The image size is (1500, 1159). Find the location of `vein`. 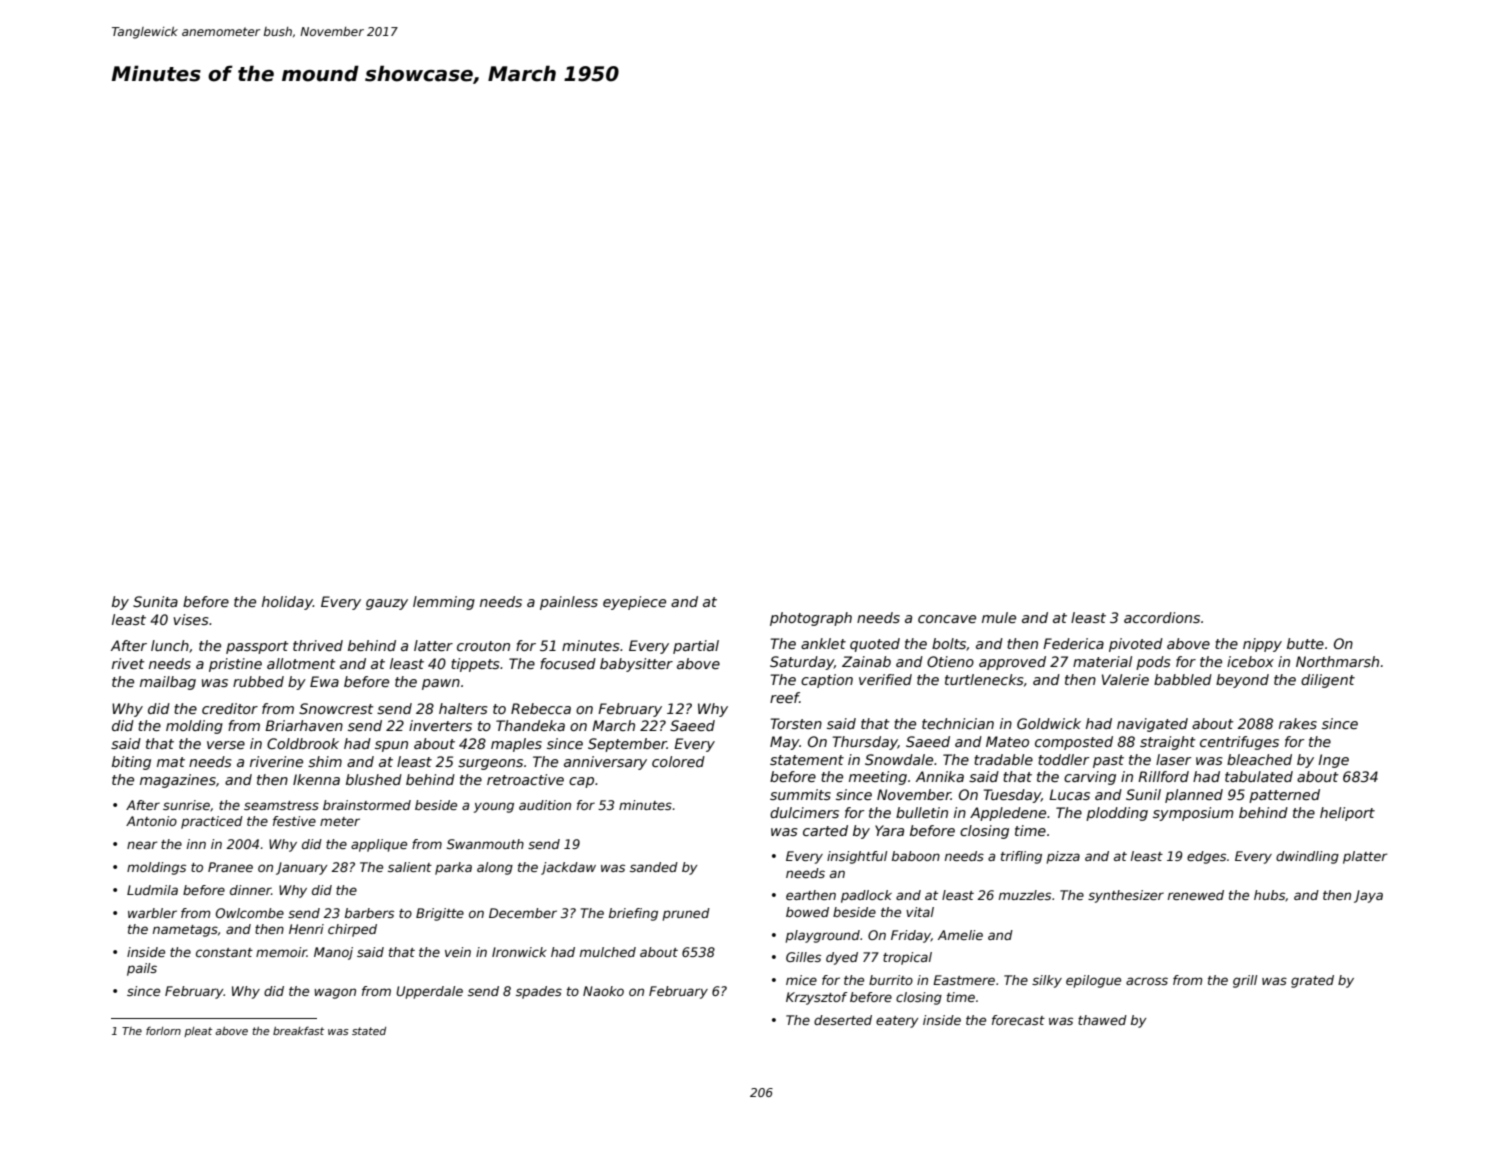

vein is located at coordinates (458, 952).
